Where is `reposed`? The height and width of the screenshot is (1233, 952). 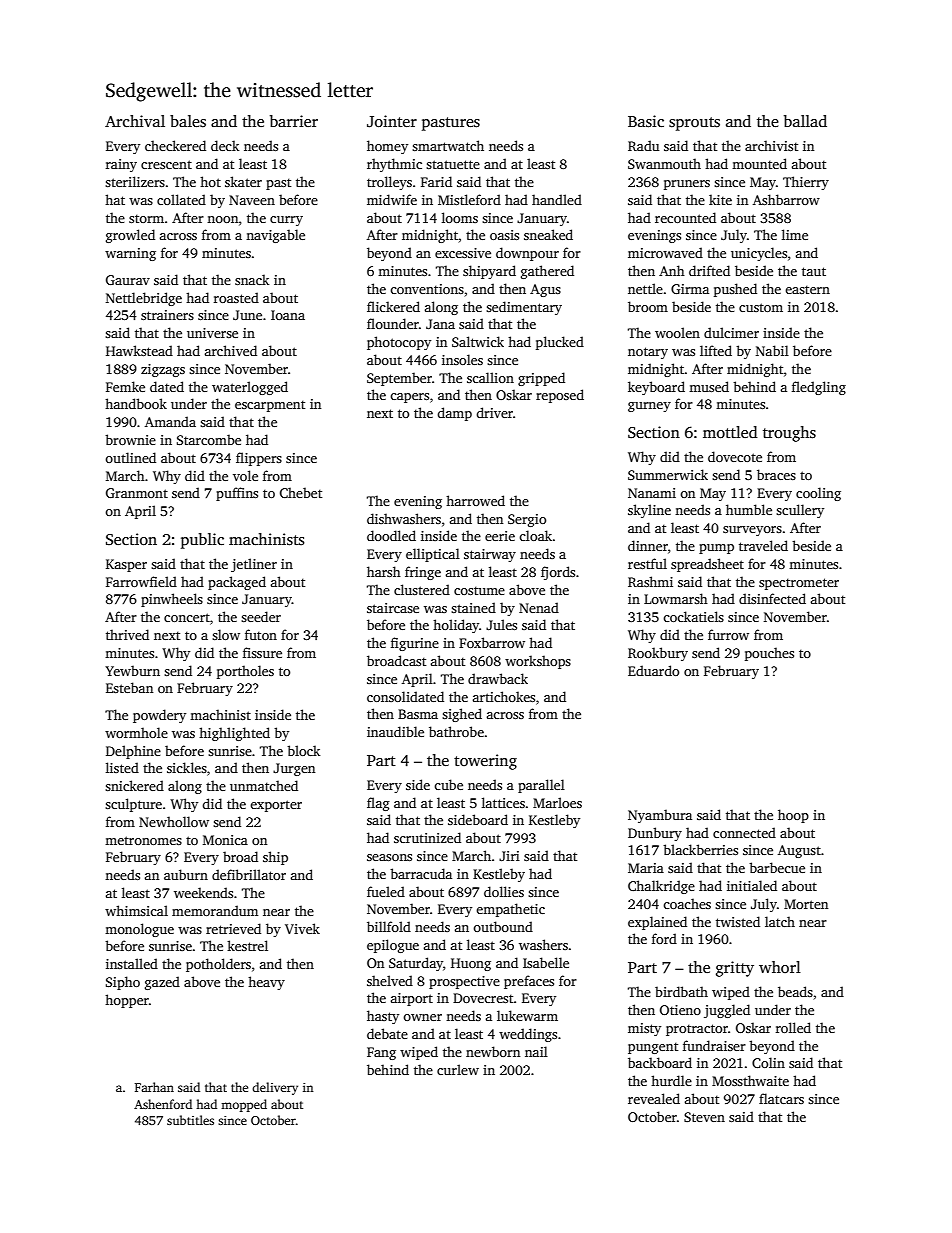 reposed is located at coordinates (560, 396).
